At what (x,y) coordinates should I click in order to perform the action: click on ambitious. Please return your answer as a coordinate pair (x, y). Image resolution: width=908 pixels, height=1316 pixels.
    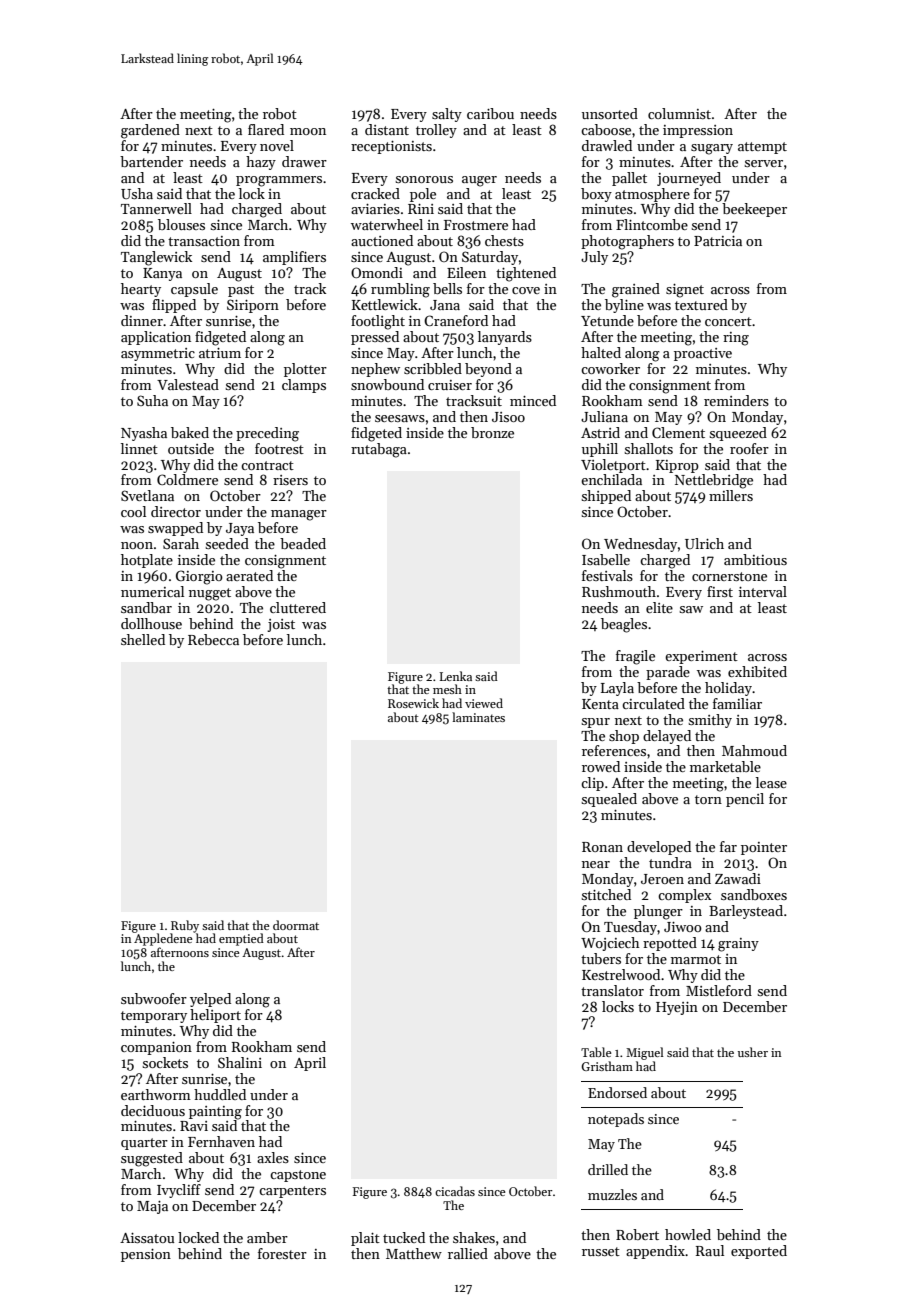
    Looking at the image, I should click on (755, 559).
